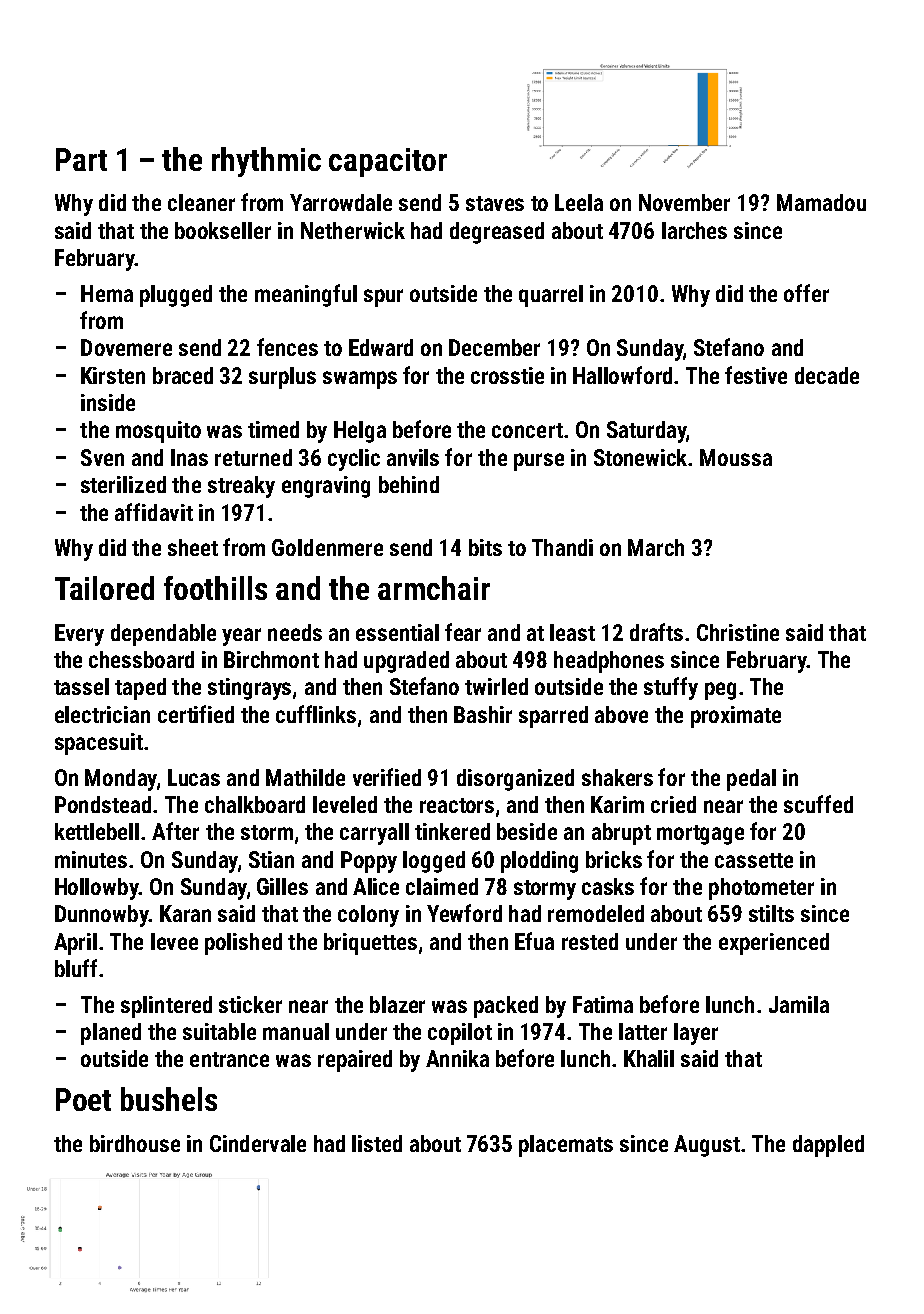 Image resolution: width=924 pixels, height=1314 pixels. I want to click on disorganized, so click(515, 780).
